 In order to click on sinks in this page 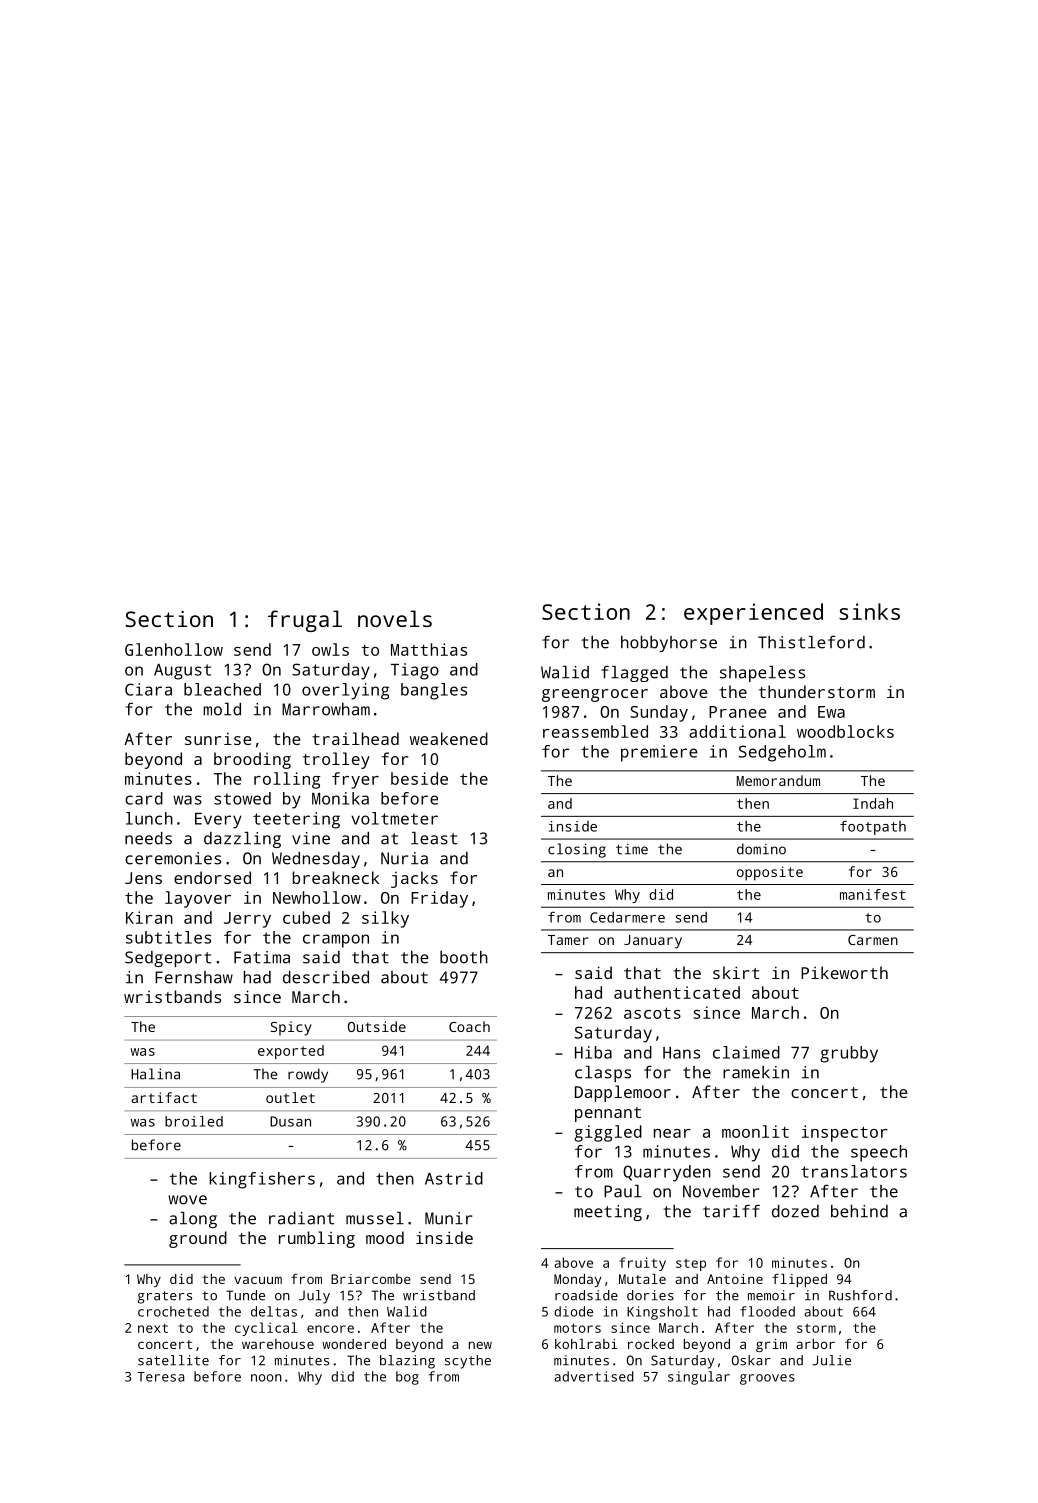, I will do `click(869, 611)`.
